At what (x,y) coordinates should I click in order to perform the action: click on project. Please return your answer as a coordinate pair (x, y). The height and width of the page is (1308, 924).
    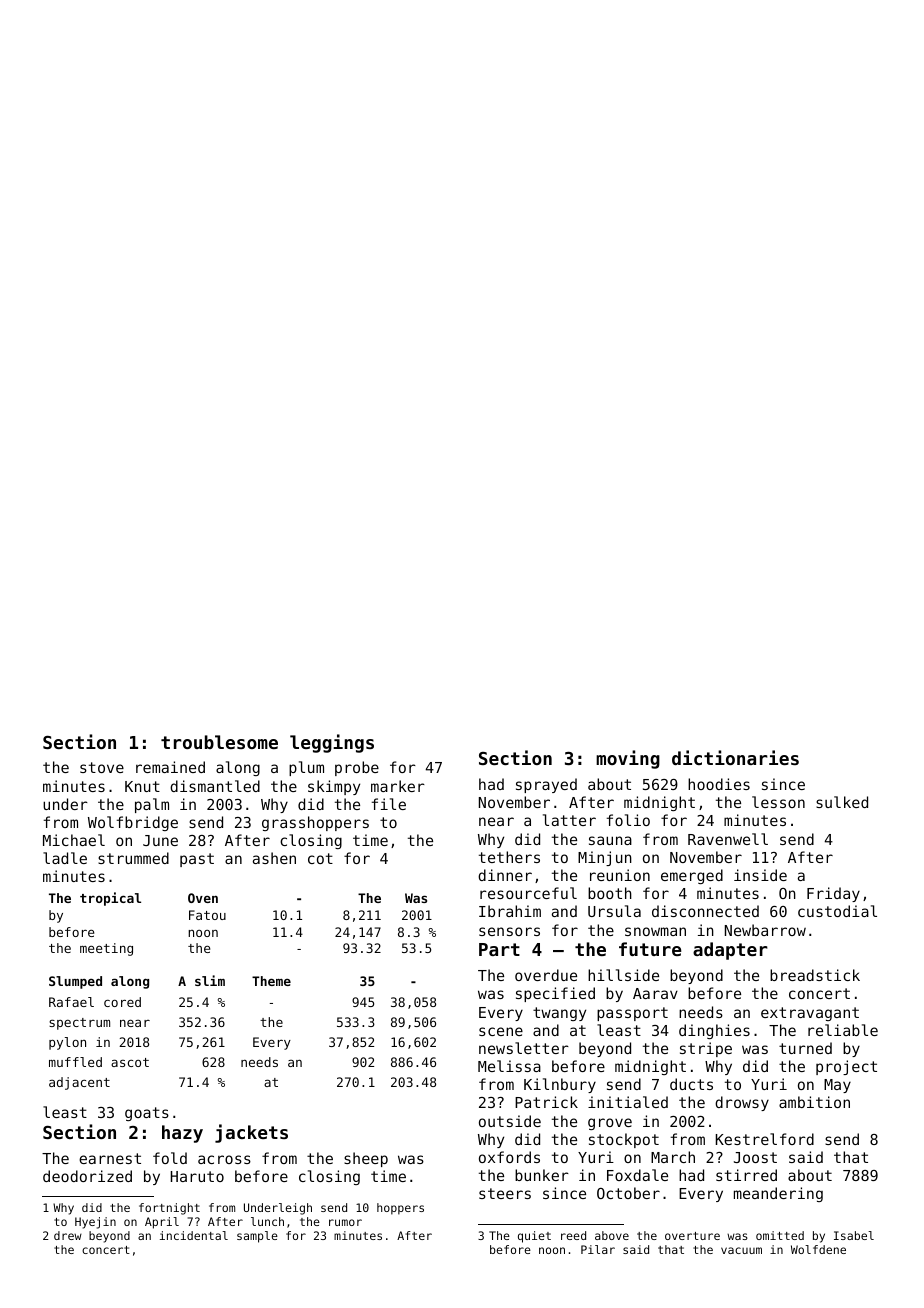
    Looking at the image, I should click on (846, 1067).
